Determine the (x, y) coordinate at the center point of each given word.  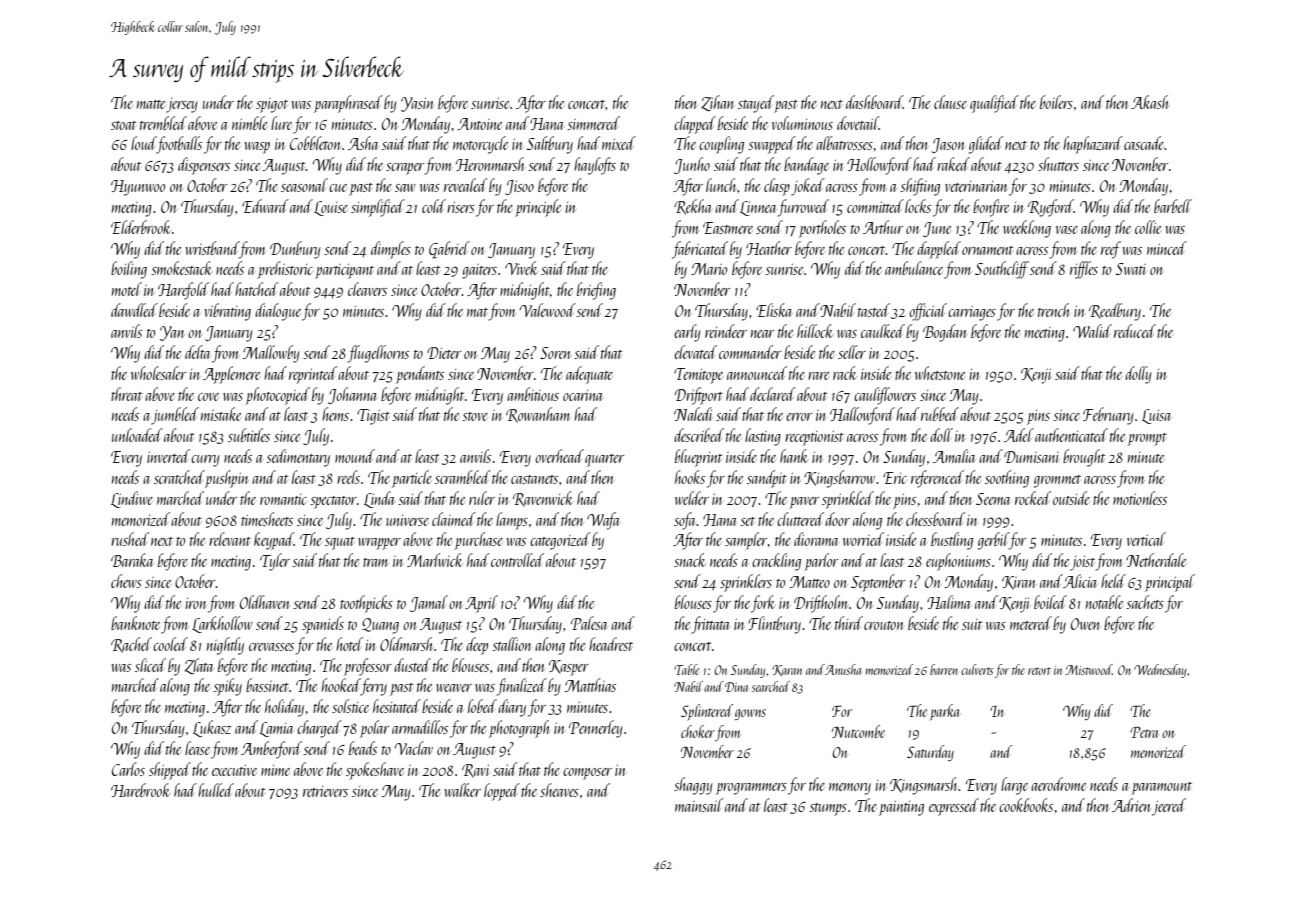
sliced (150, 665)
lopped (502, 792)
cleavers (367, 289)
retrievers (325, 791)
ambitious (533, 394)
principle (538, 208)
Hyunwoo (138, 188)
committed (875, 206)
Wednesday (1160, 671)
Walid (1092, 331)
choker (698, 731)
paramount (1162, 788)
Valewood (548, 310)
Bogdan (945, 333)
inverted (168, 456)
